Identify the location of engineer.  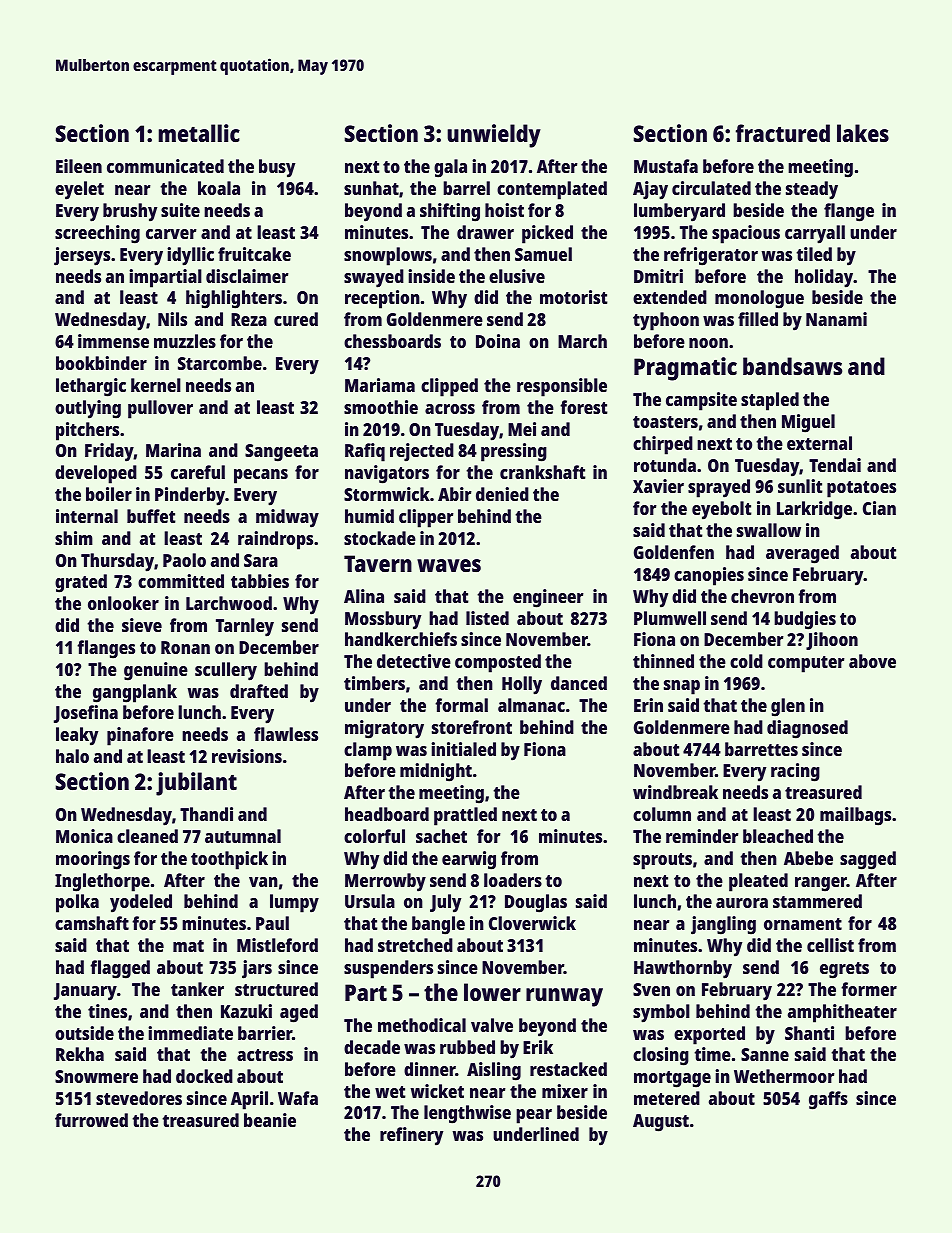
(548, 598).
